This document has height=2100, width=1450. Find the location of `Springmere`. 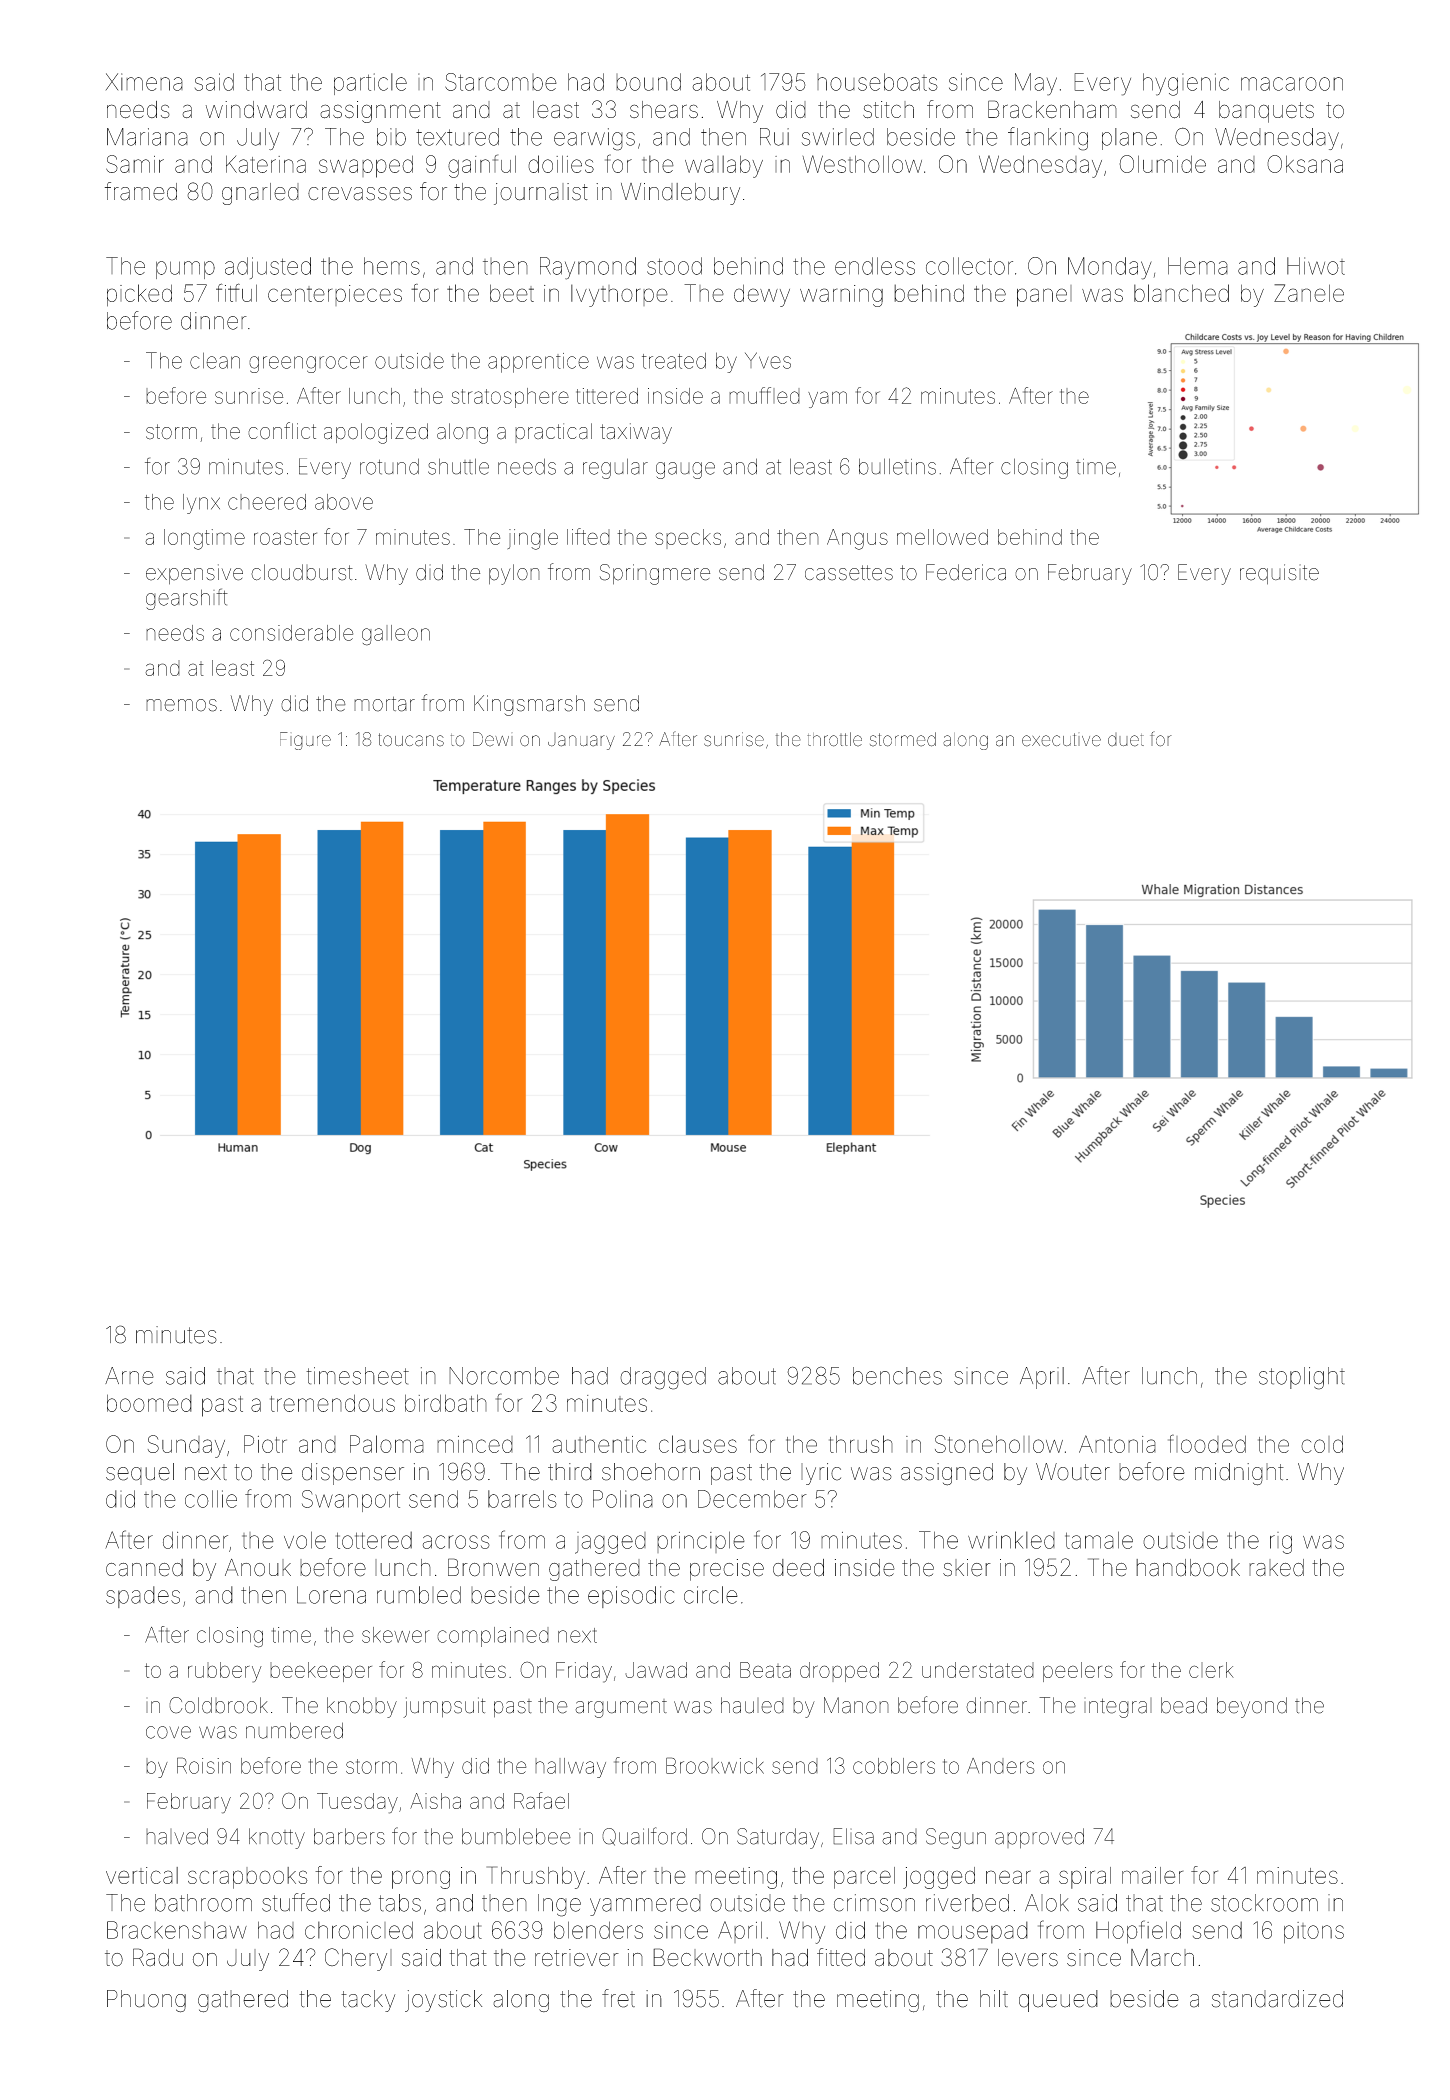

Springmere is located at coordinates (655, 574).
